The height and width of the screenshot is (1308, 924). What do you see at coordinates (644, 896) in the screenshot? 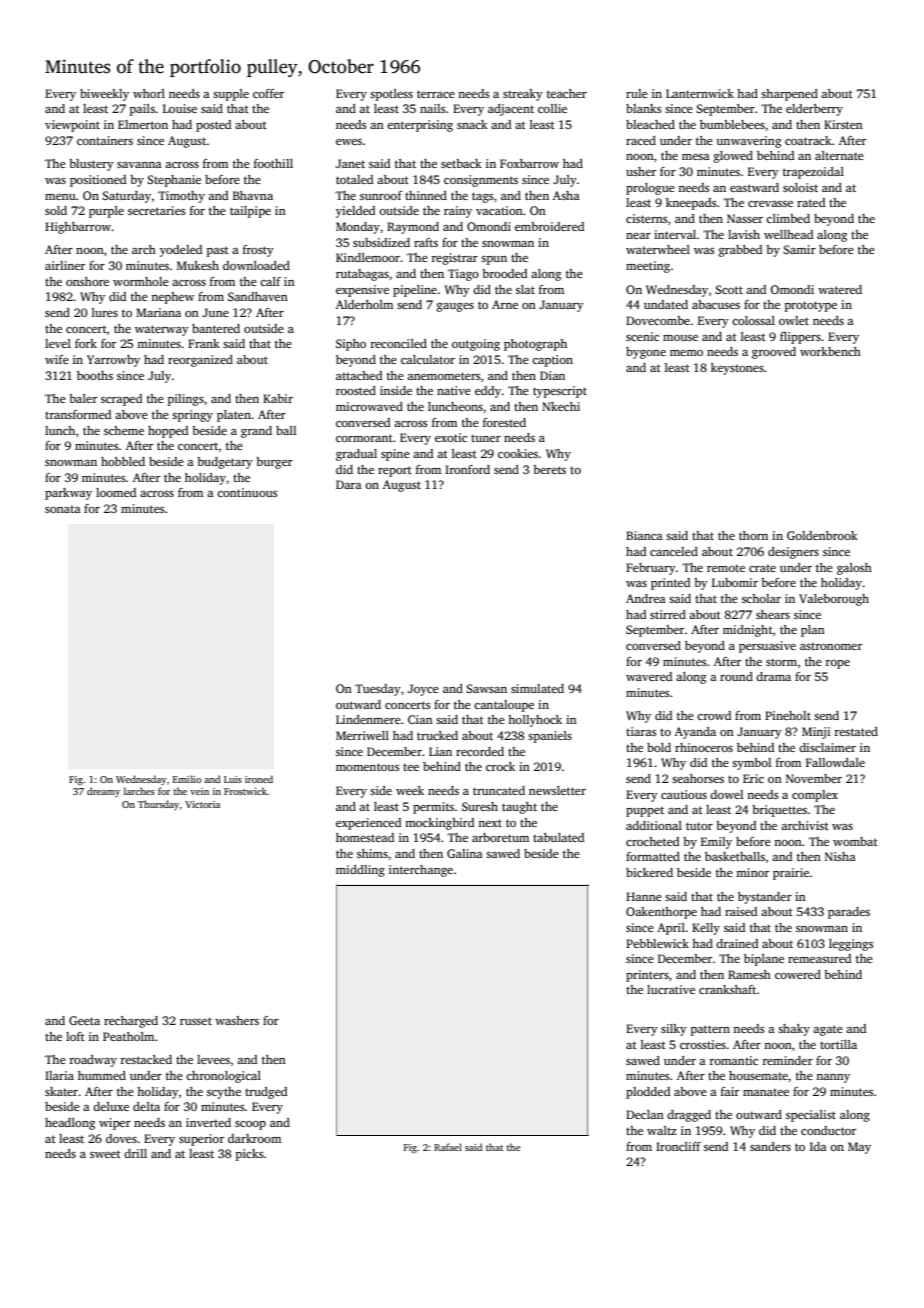
I see `Hanne` at bounding box center [644, 896].
